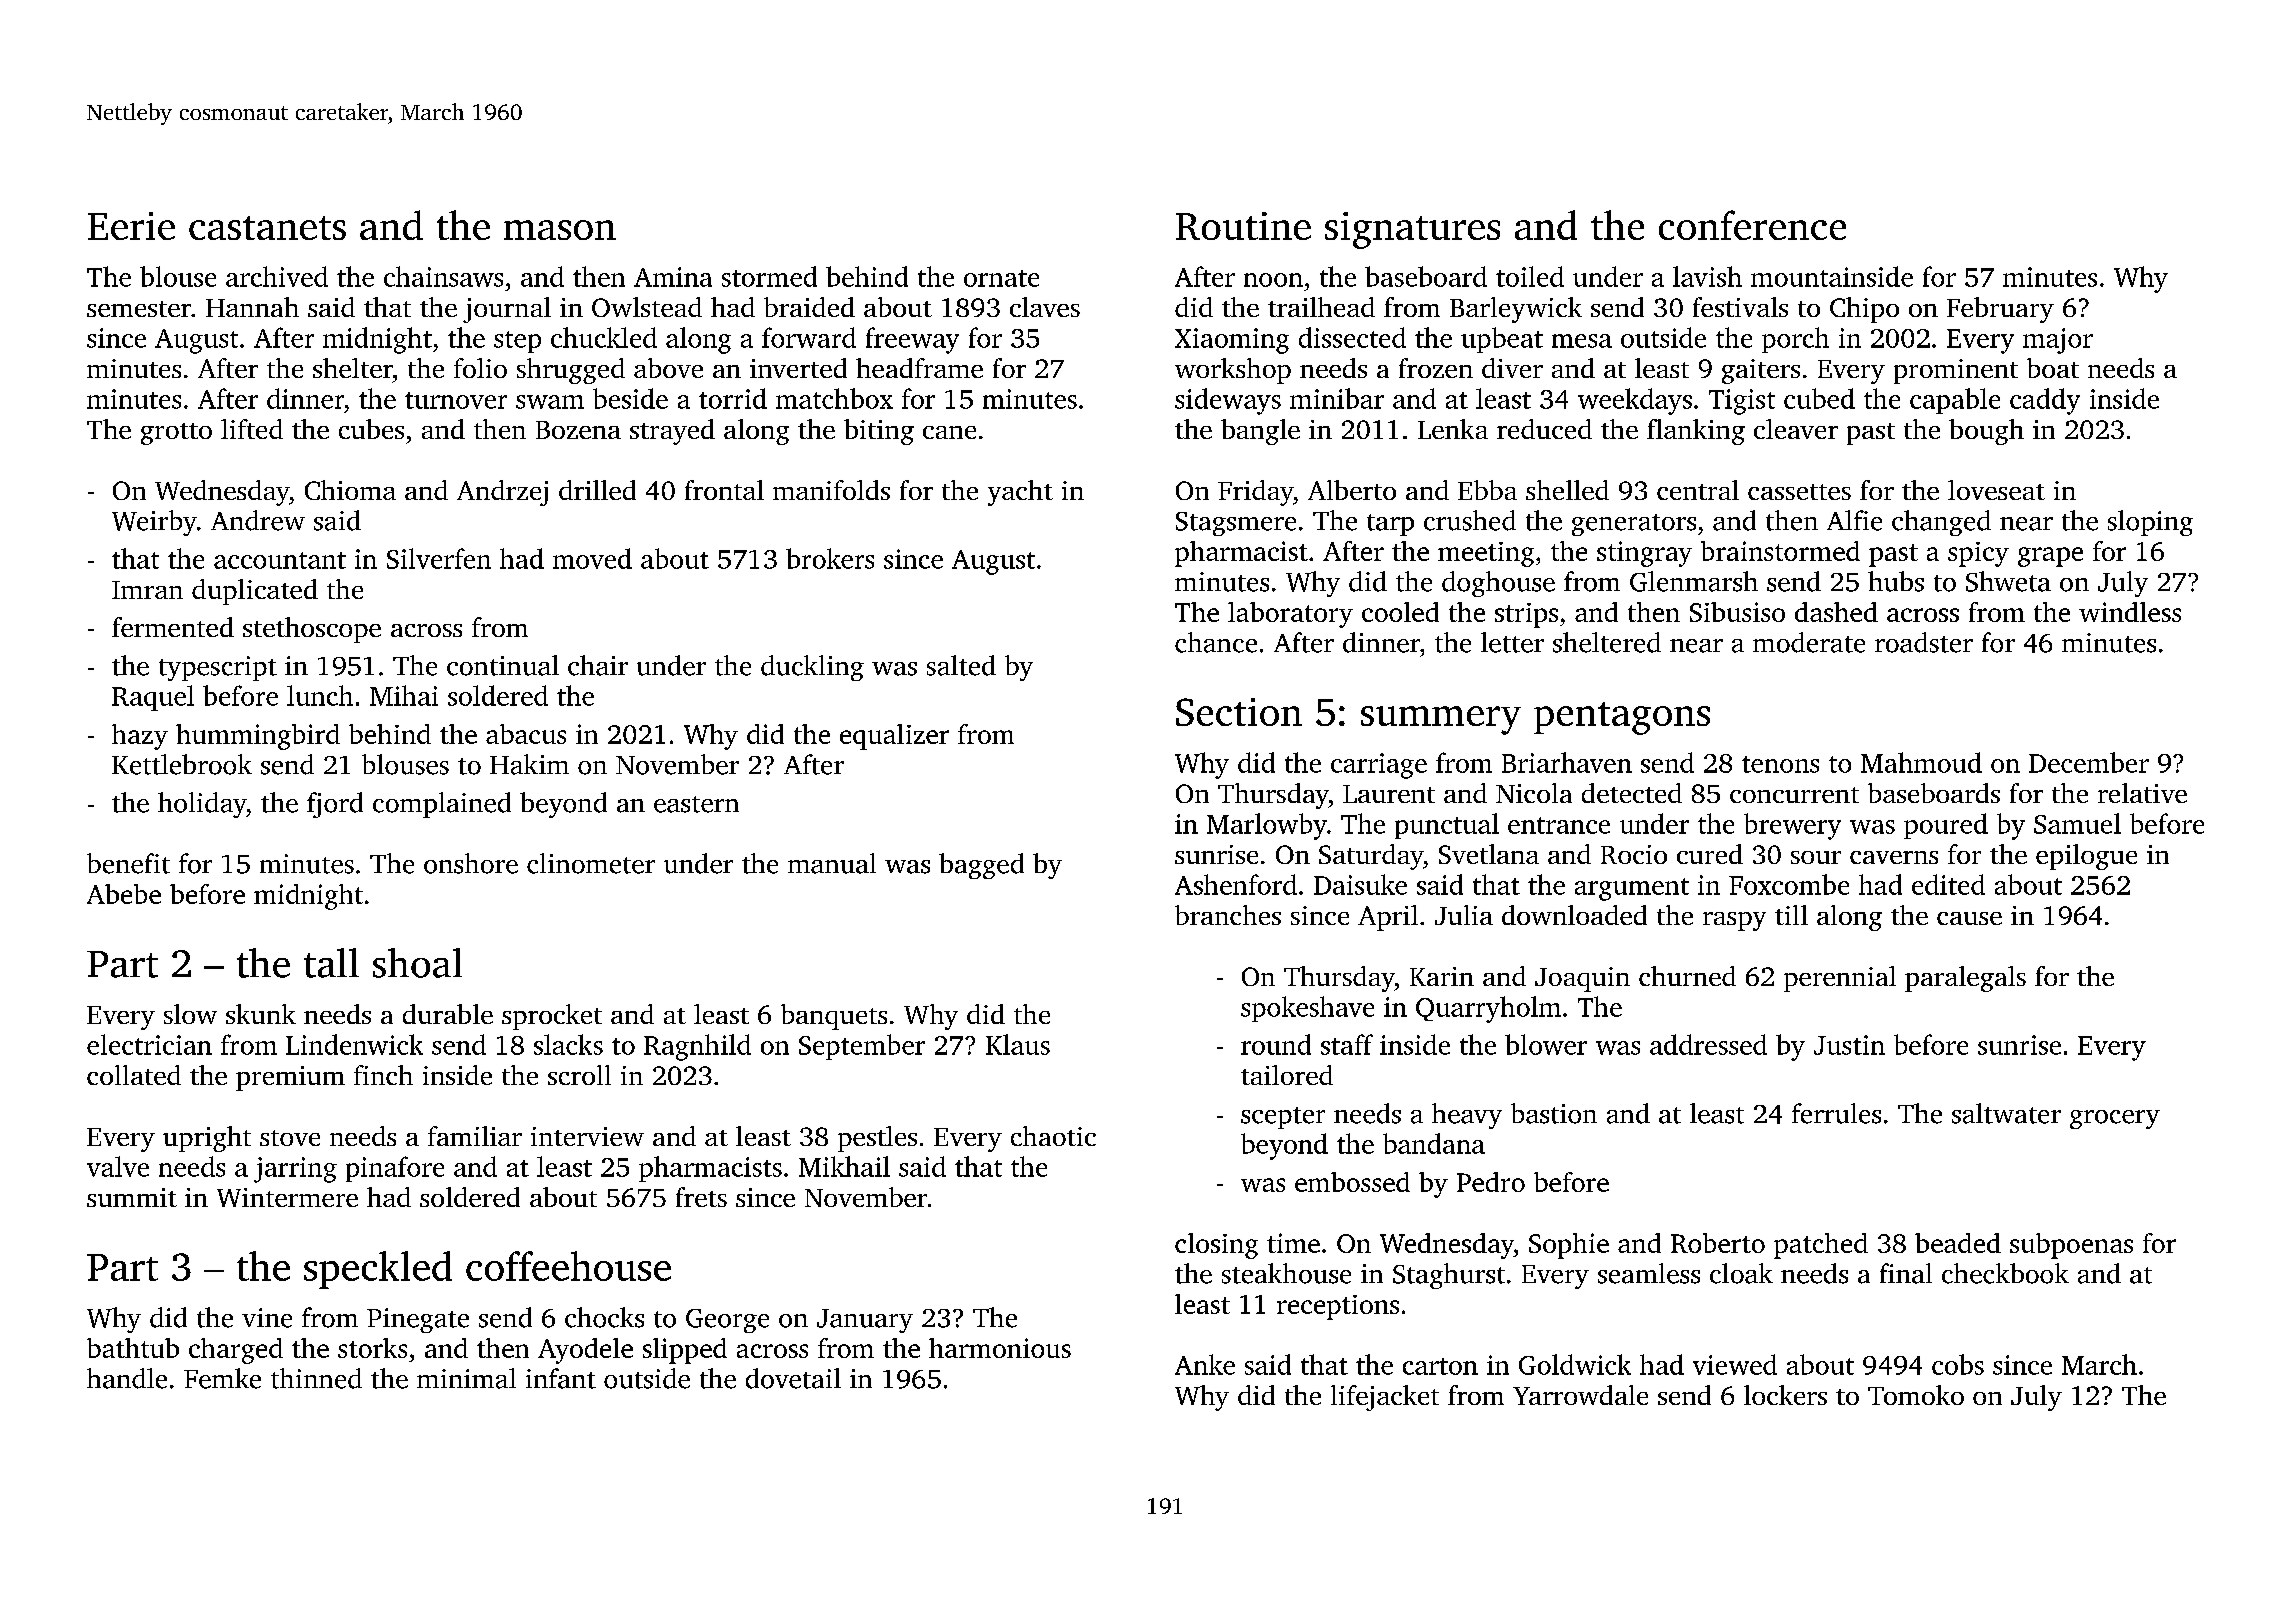 The width and height of the page is (2292, 1620). I want to click on Klaus, so click(1018, 1044).
